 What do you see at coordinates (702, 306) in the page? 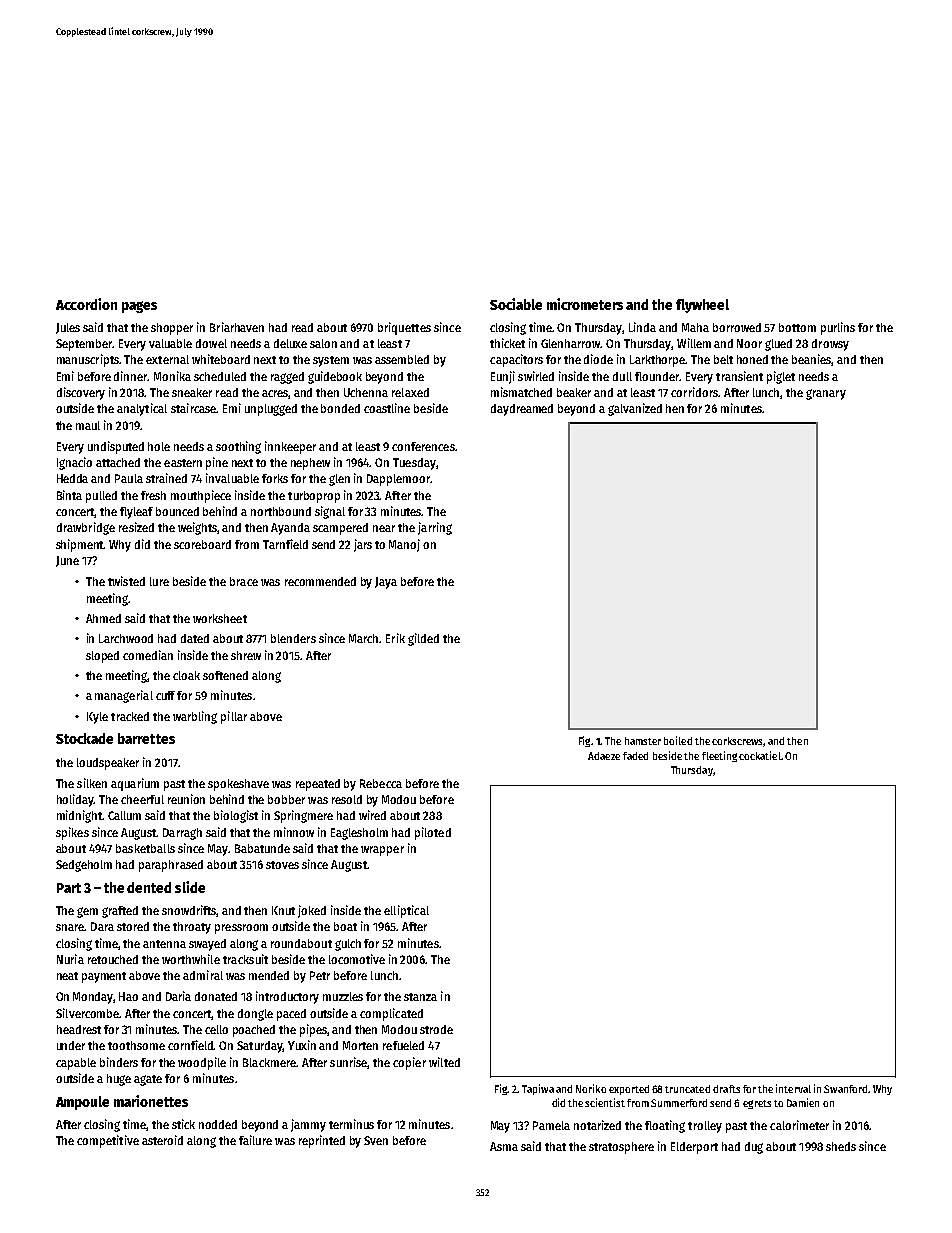
I see `flywheel` at bounding box center [702, 306].
